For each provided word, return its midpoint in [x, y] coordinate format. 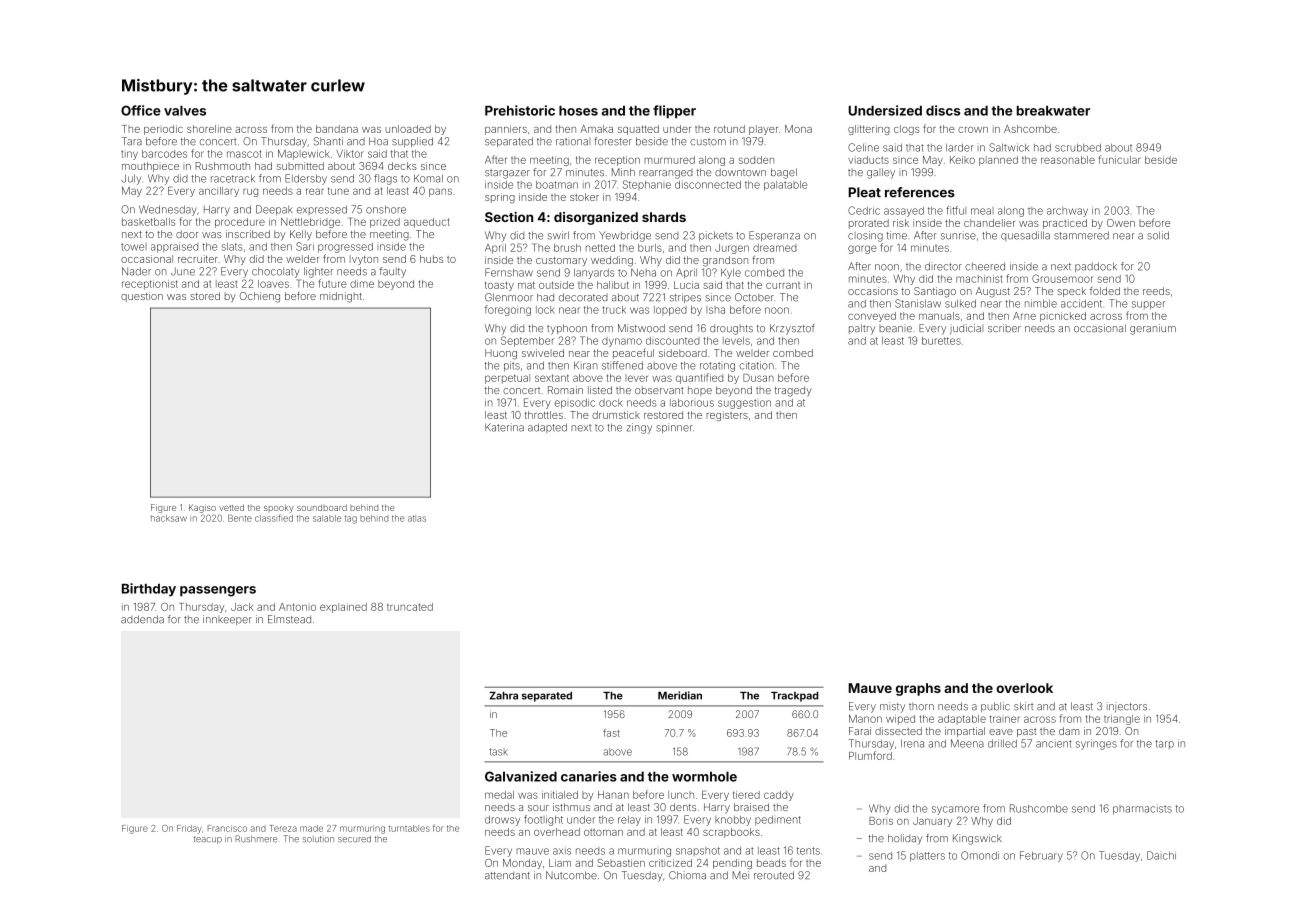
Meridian [680, 695]
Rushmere [256, 839]
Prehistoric [520, 110]
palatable [785, 186]
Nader [136, 271]
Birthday [149, 590]
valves [185, 111]
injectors [1127, 707]
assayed [904, 212]
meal [982, 211]
